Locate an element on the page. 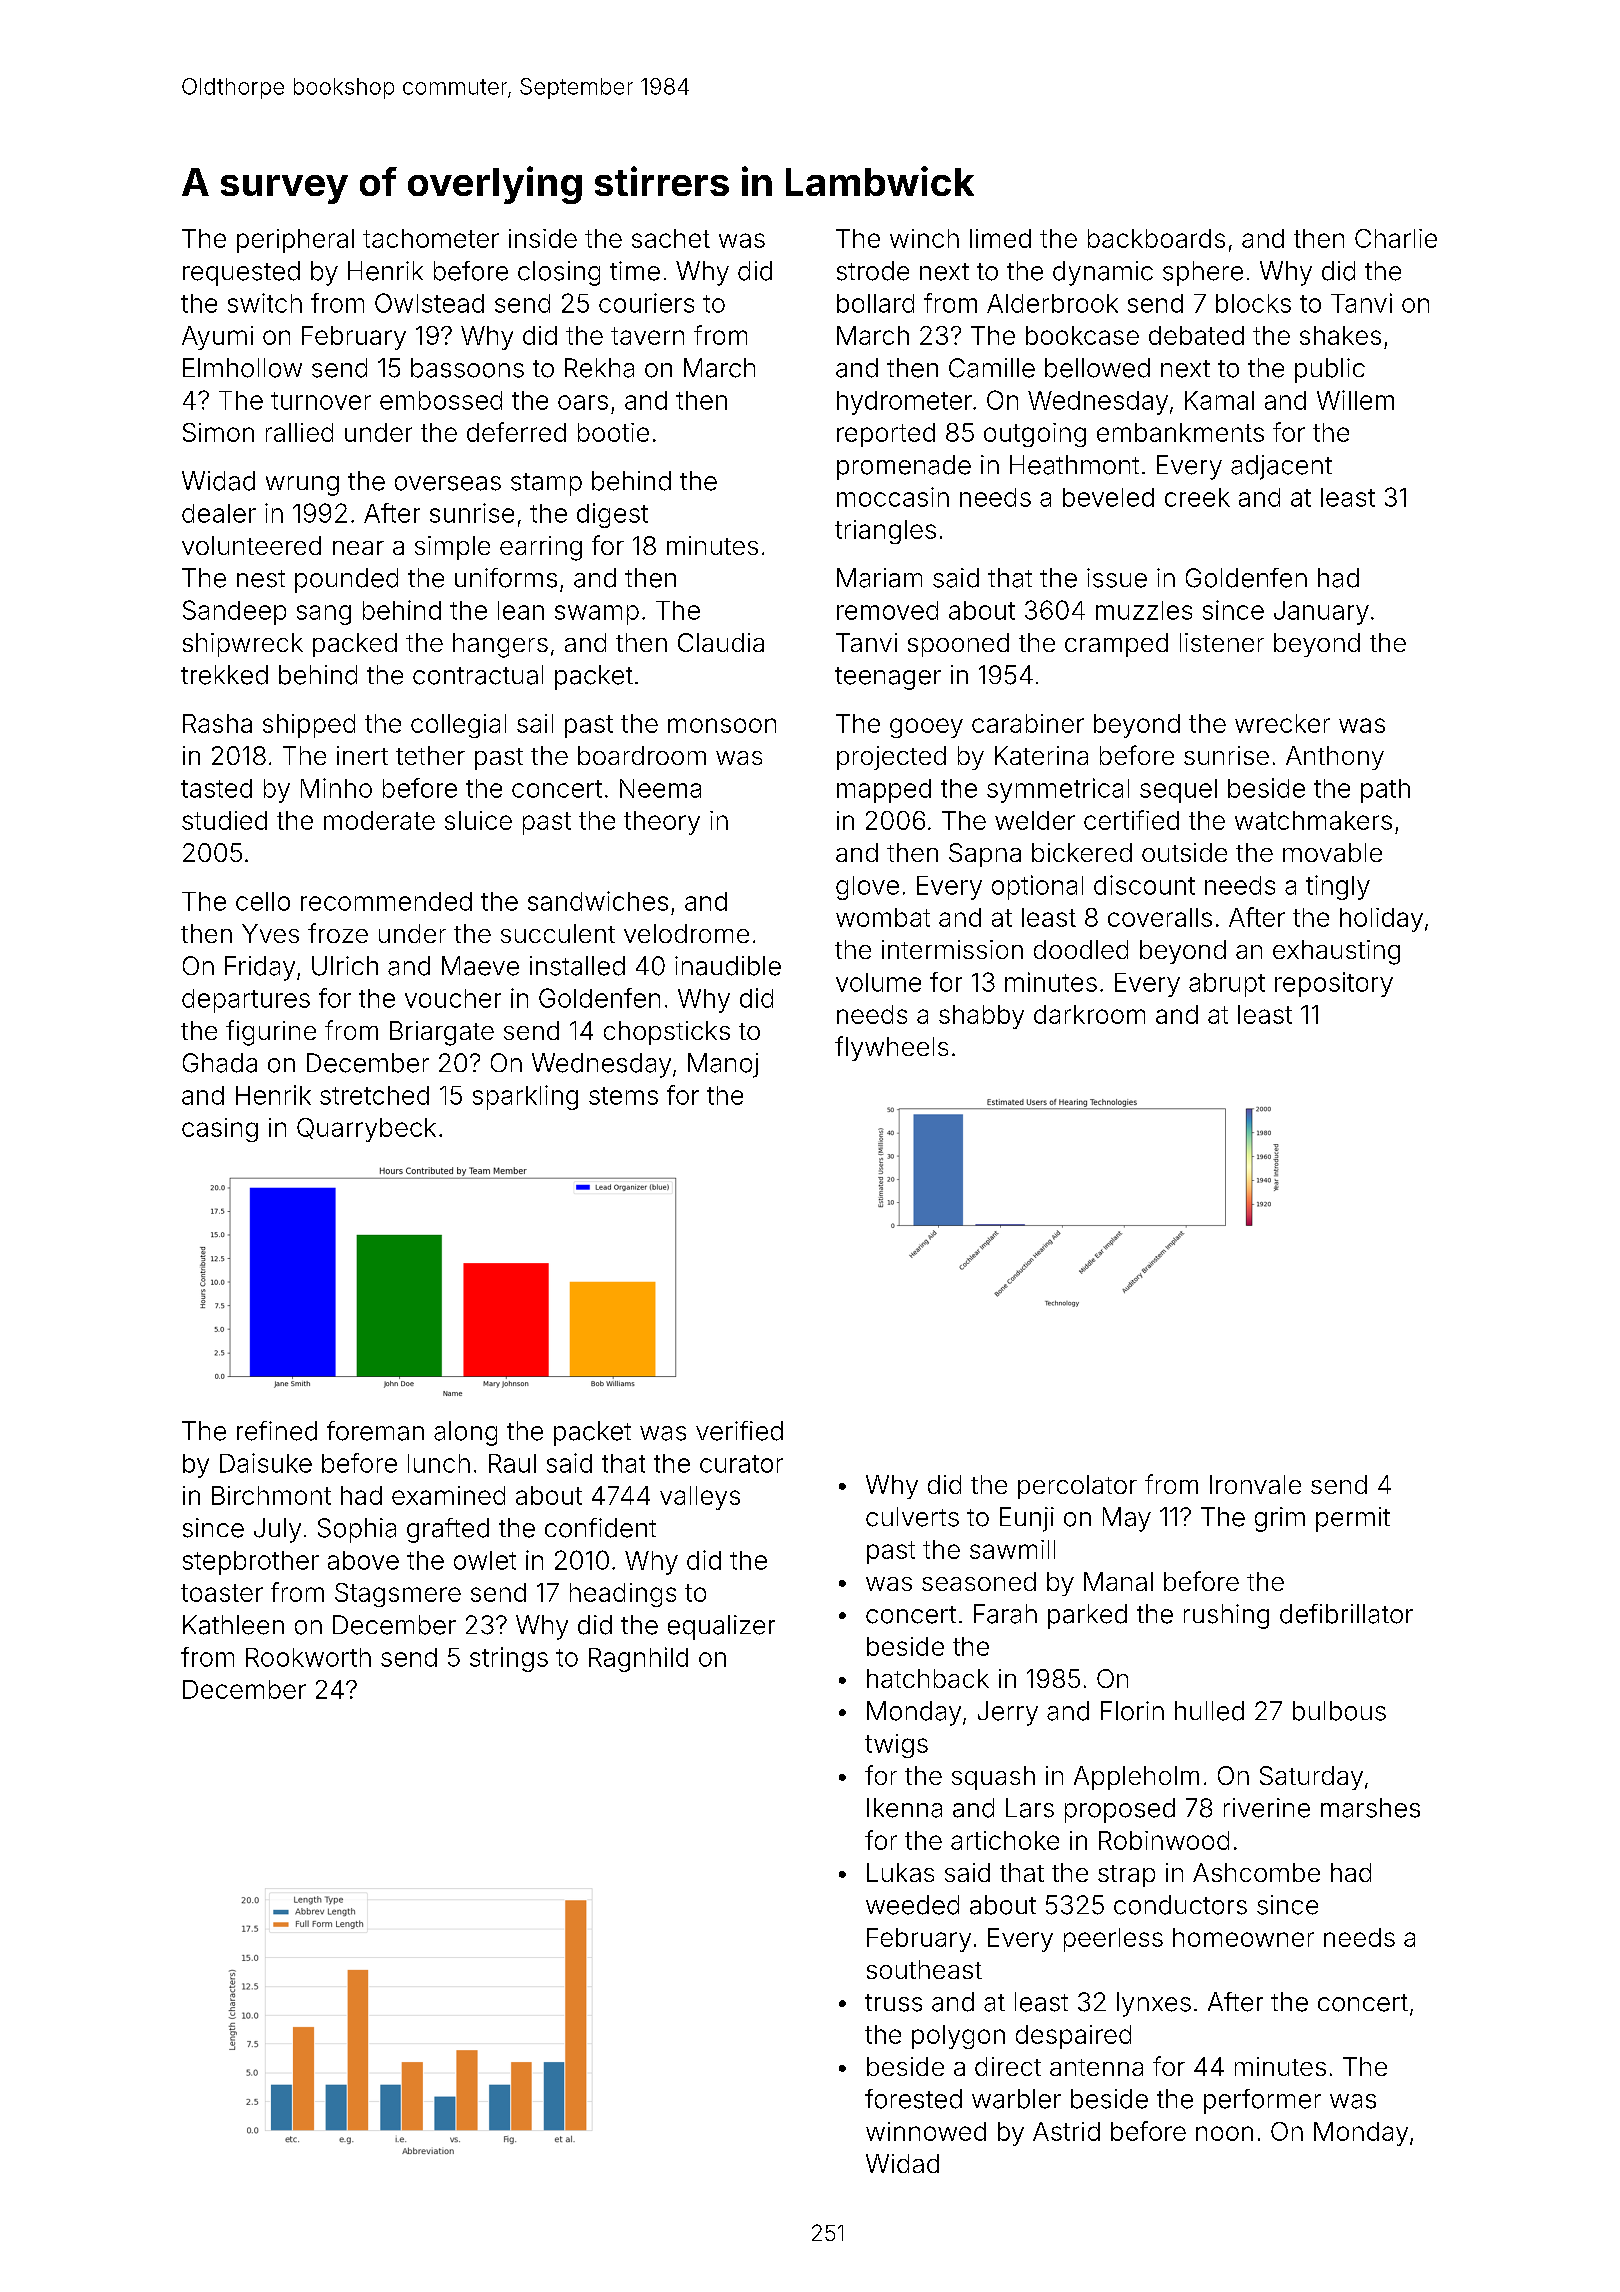 The image size is (1620, 2292). homeowner is located at coordinates (1243, 1937).
